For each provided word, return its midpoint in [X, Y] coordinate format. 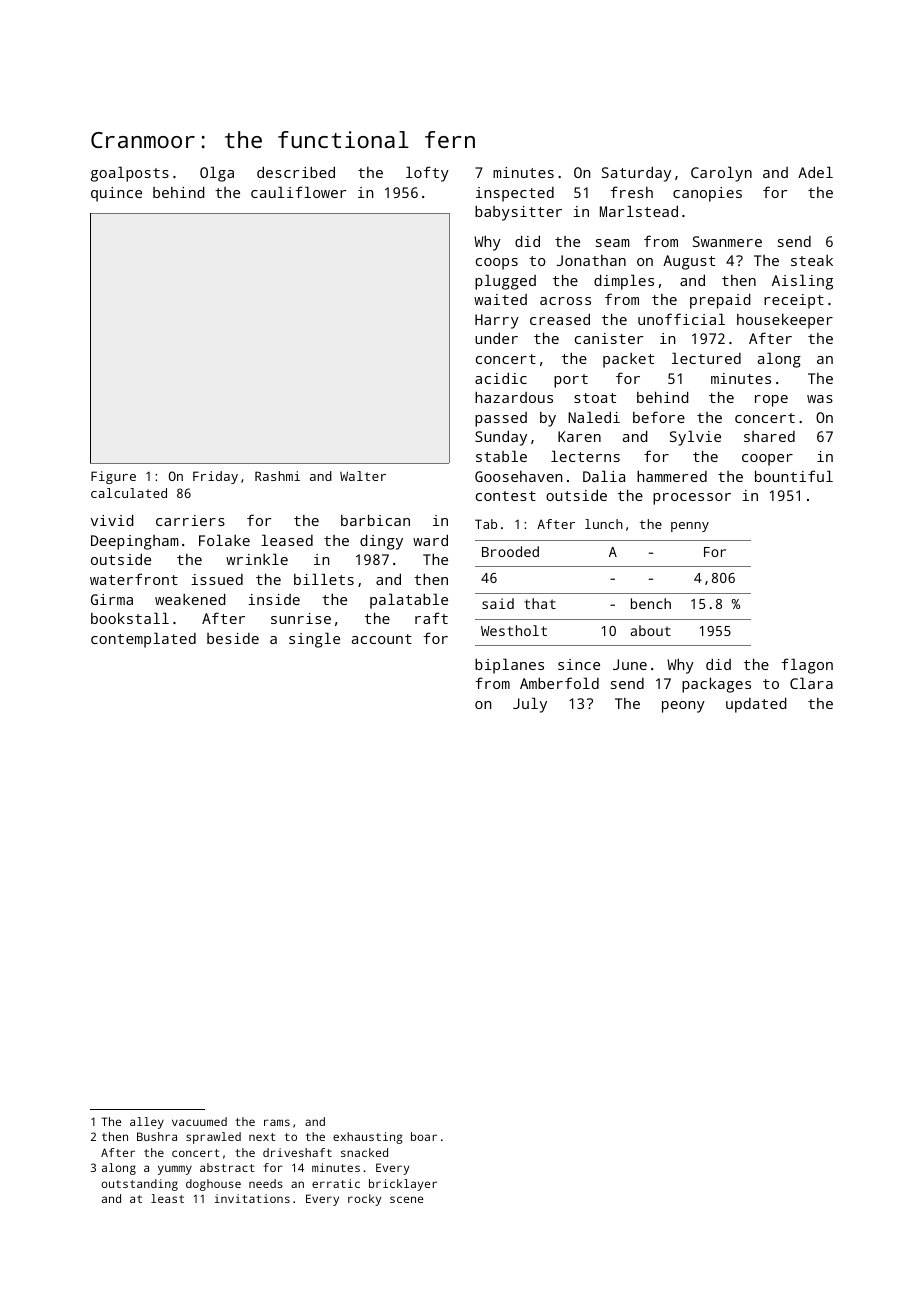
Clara [811, 683]
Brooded [510, 551]
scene [407, 1199]
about [651, 630]
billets [324, 579]
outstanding [139, 1185]
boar [424, 1136]
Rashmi [277, 476]
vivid [112, 520]
